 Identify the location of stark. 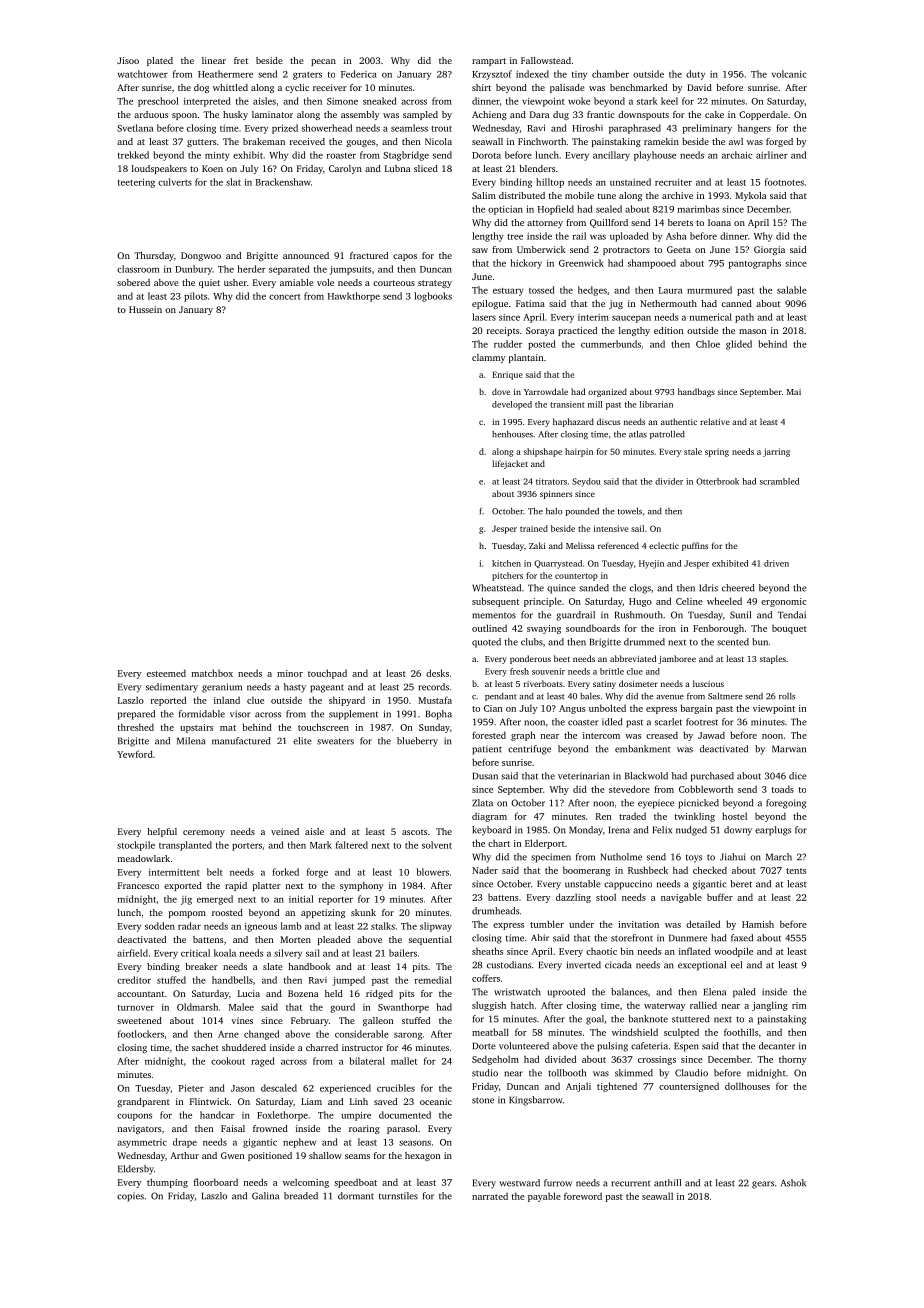
(647, 101).
